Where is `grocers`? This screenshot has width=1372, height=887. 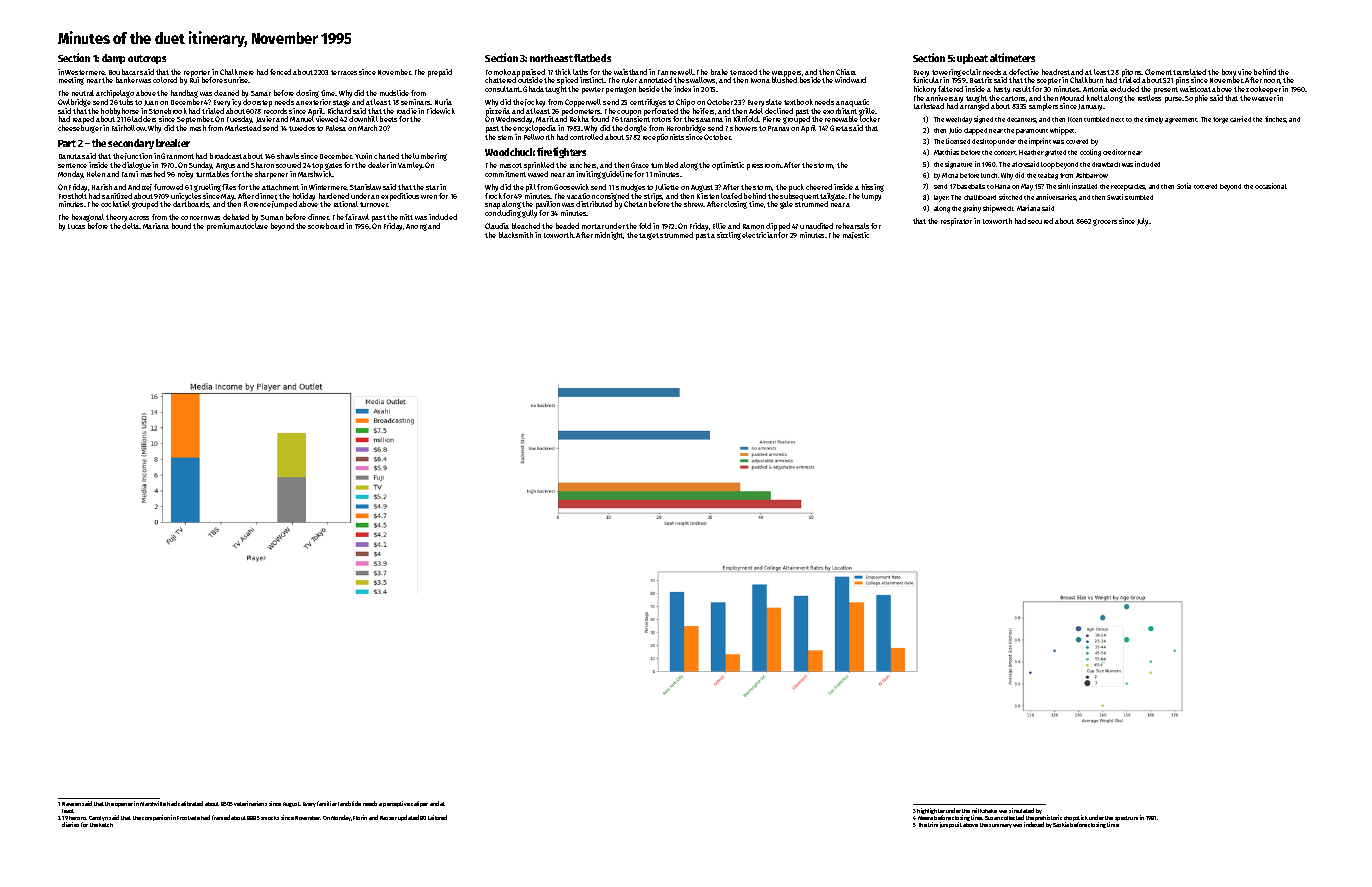
grocers is located at coordinates (1105, 222).
